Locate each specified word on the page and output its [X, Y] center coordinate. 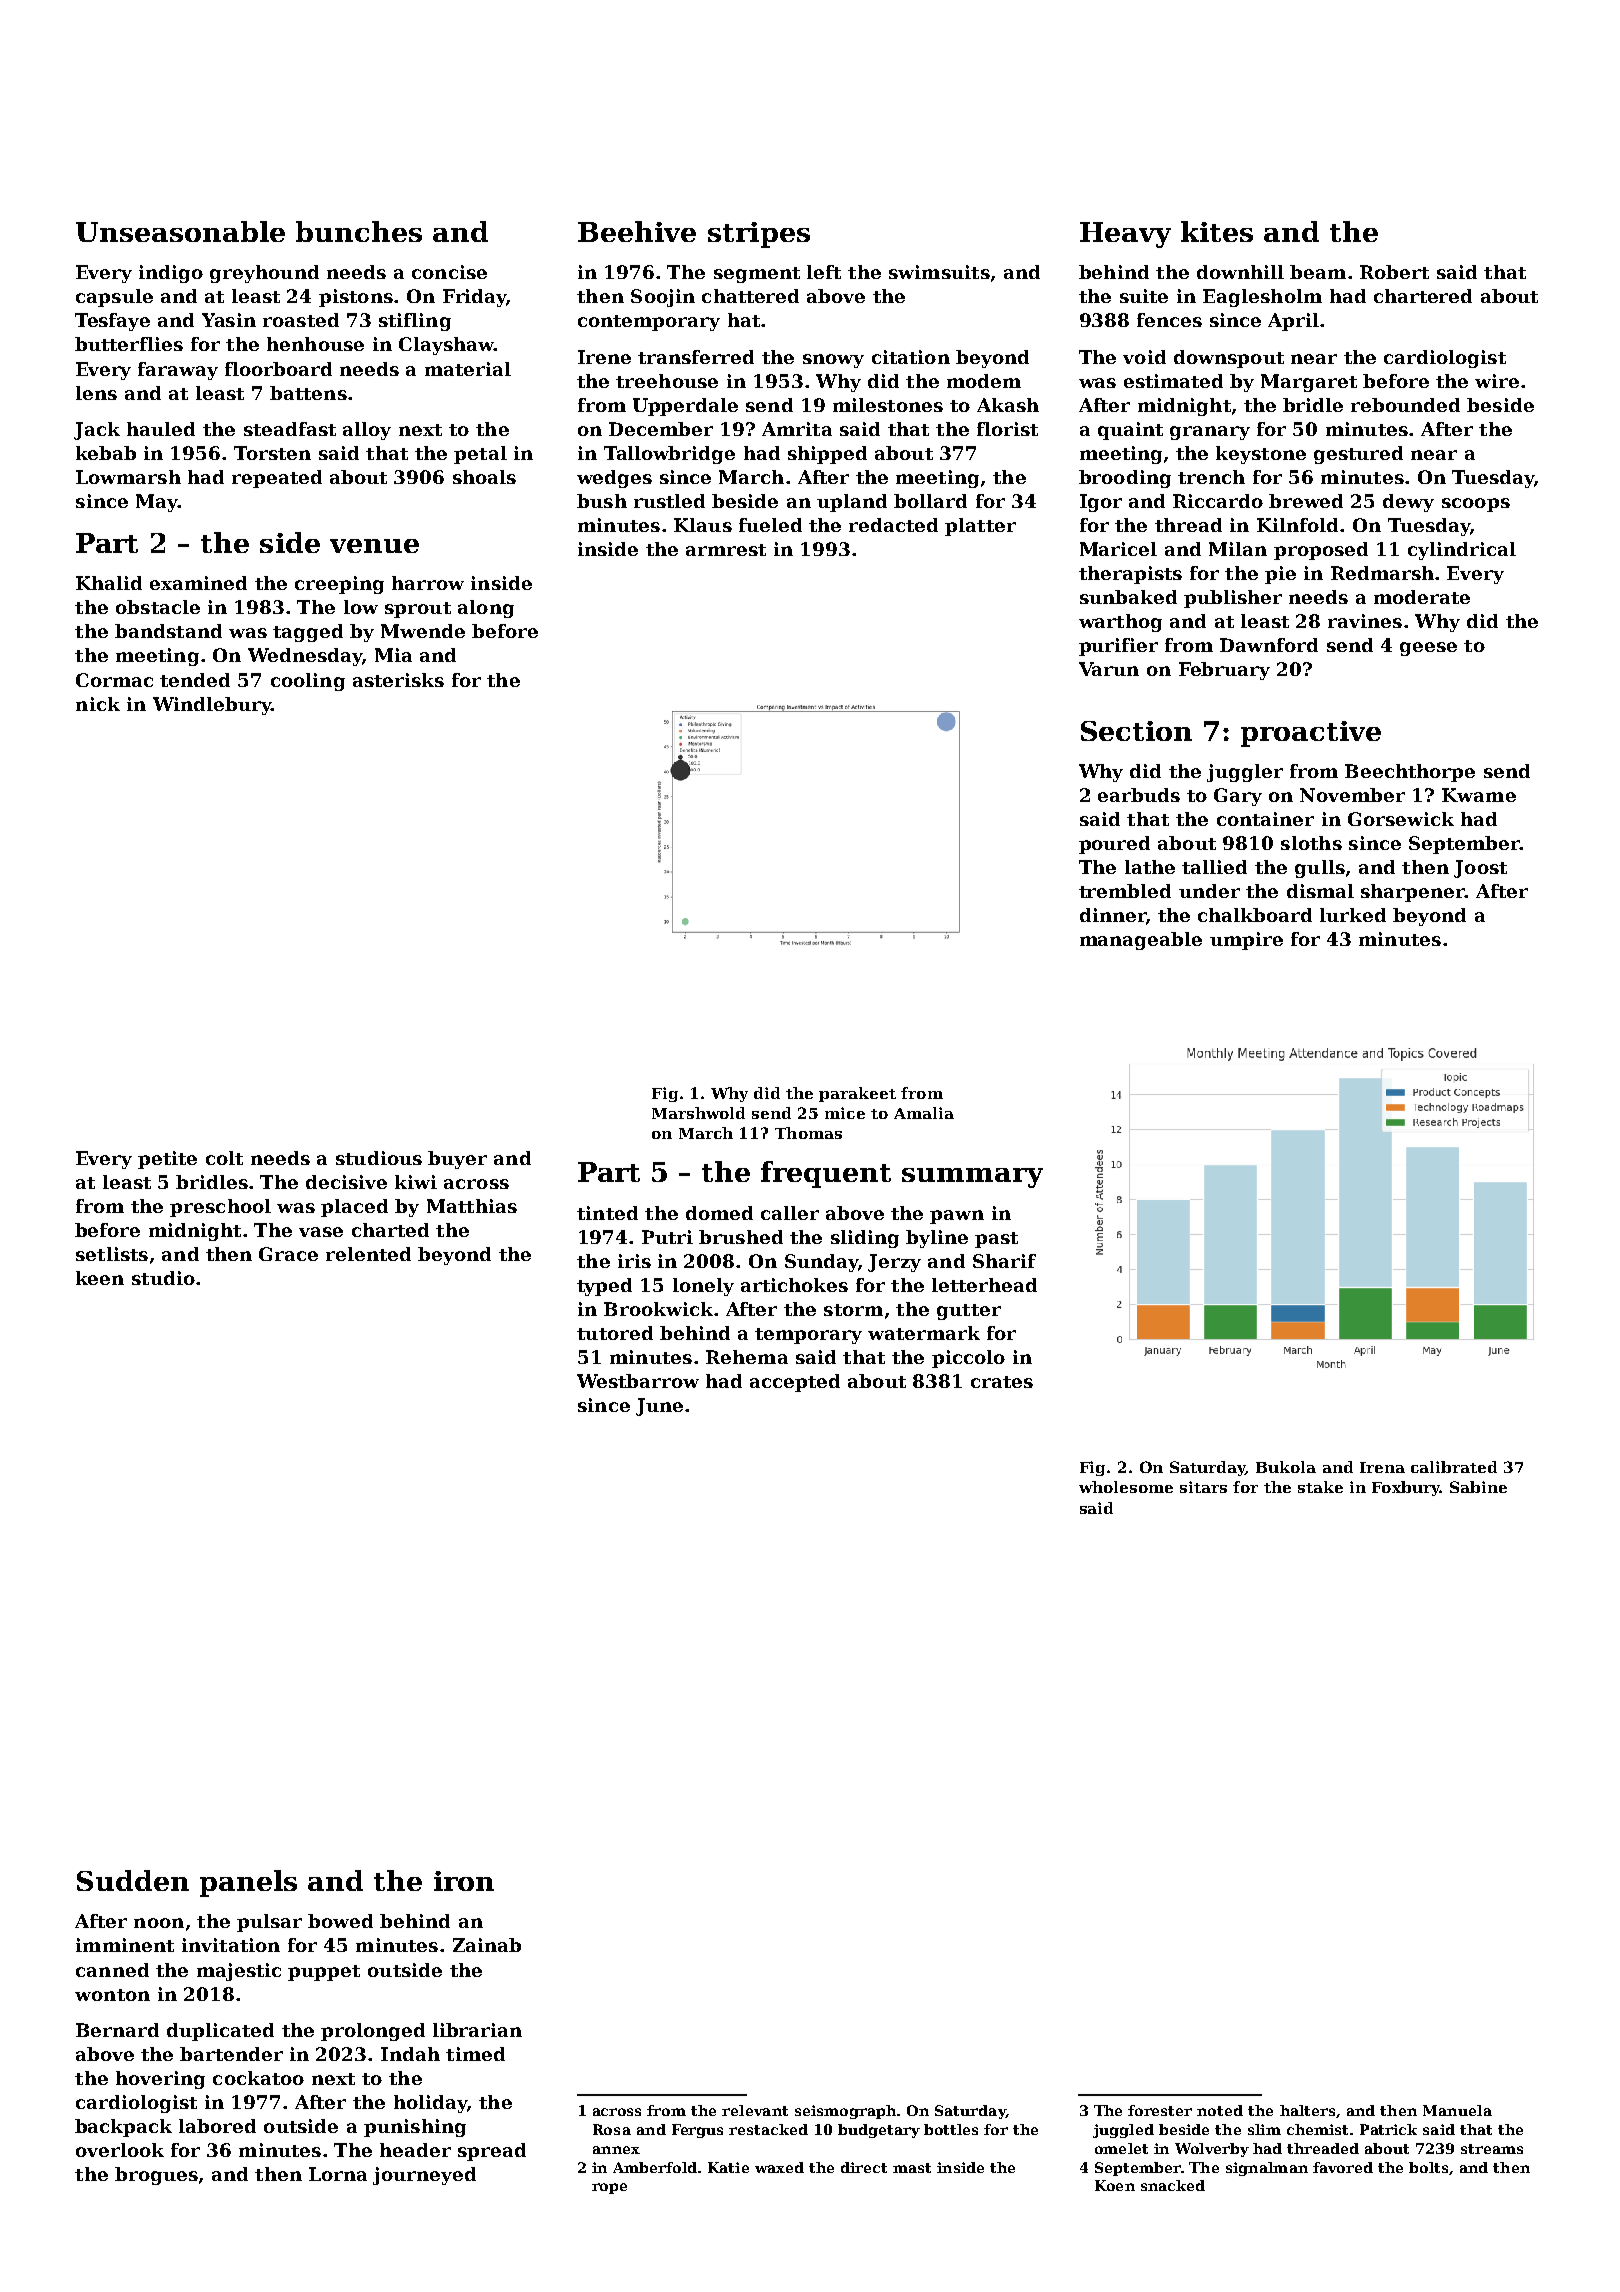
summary [972, 1178]
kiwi [416, 1182]
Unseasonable [180, 231]
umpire [1246, 941]
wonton [112, 1995]
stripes [759, 235]
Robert [1394, 272]
